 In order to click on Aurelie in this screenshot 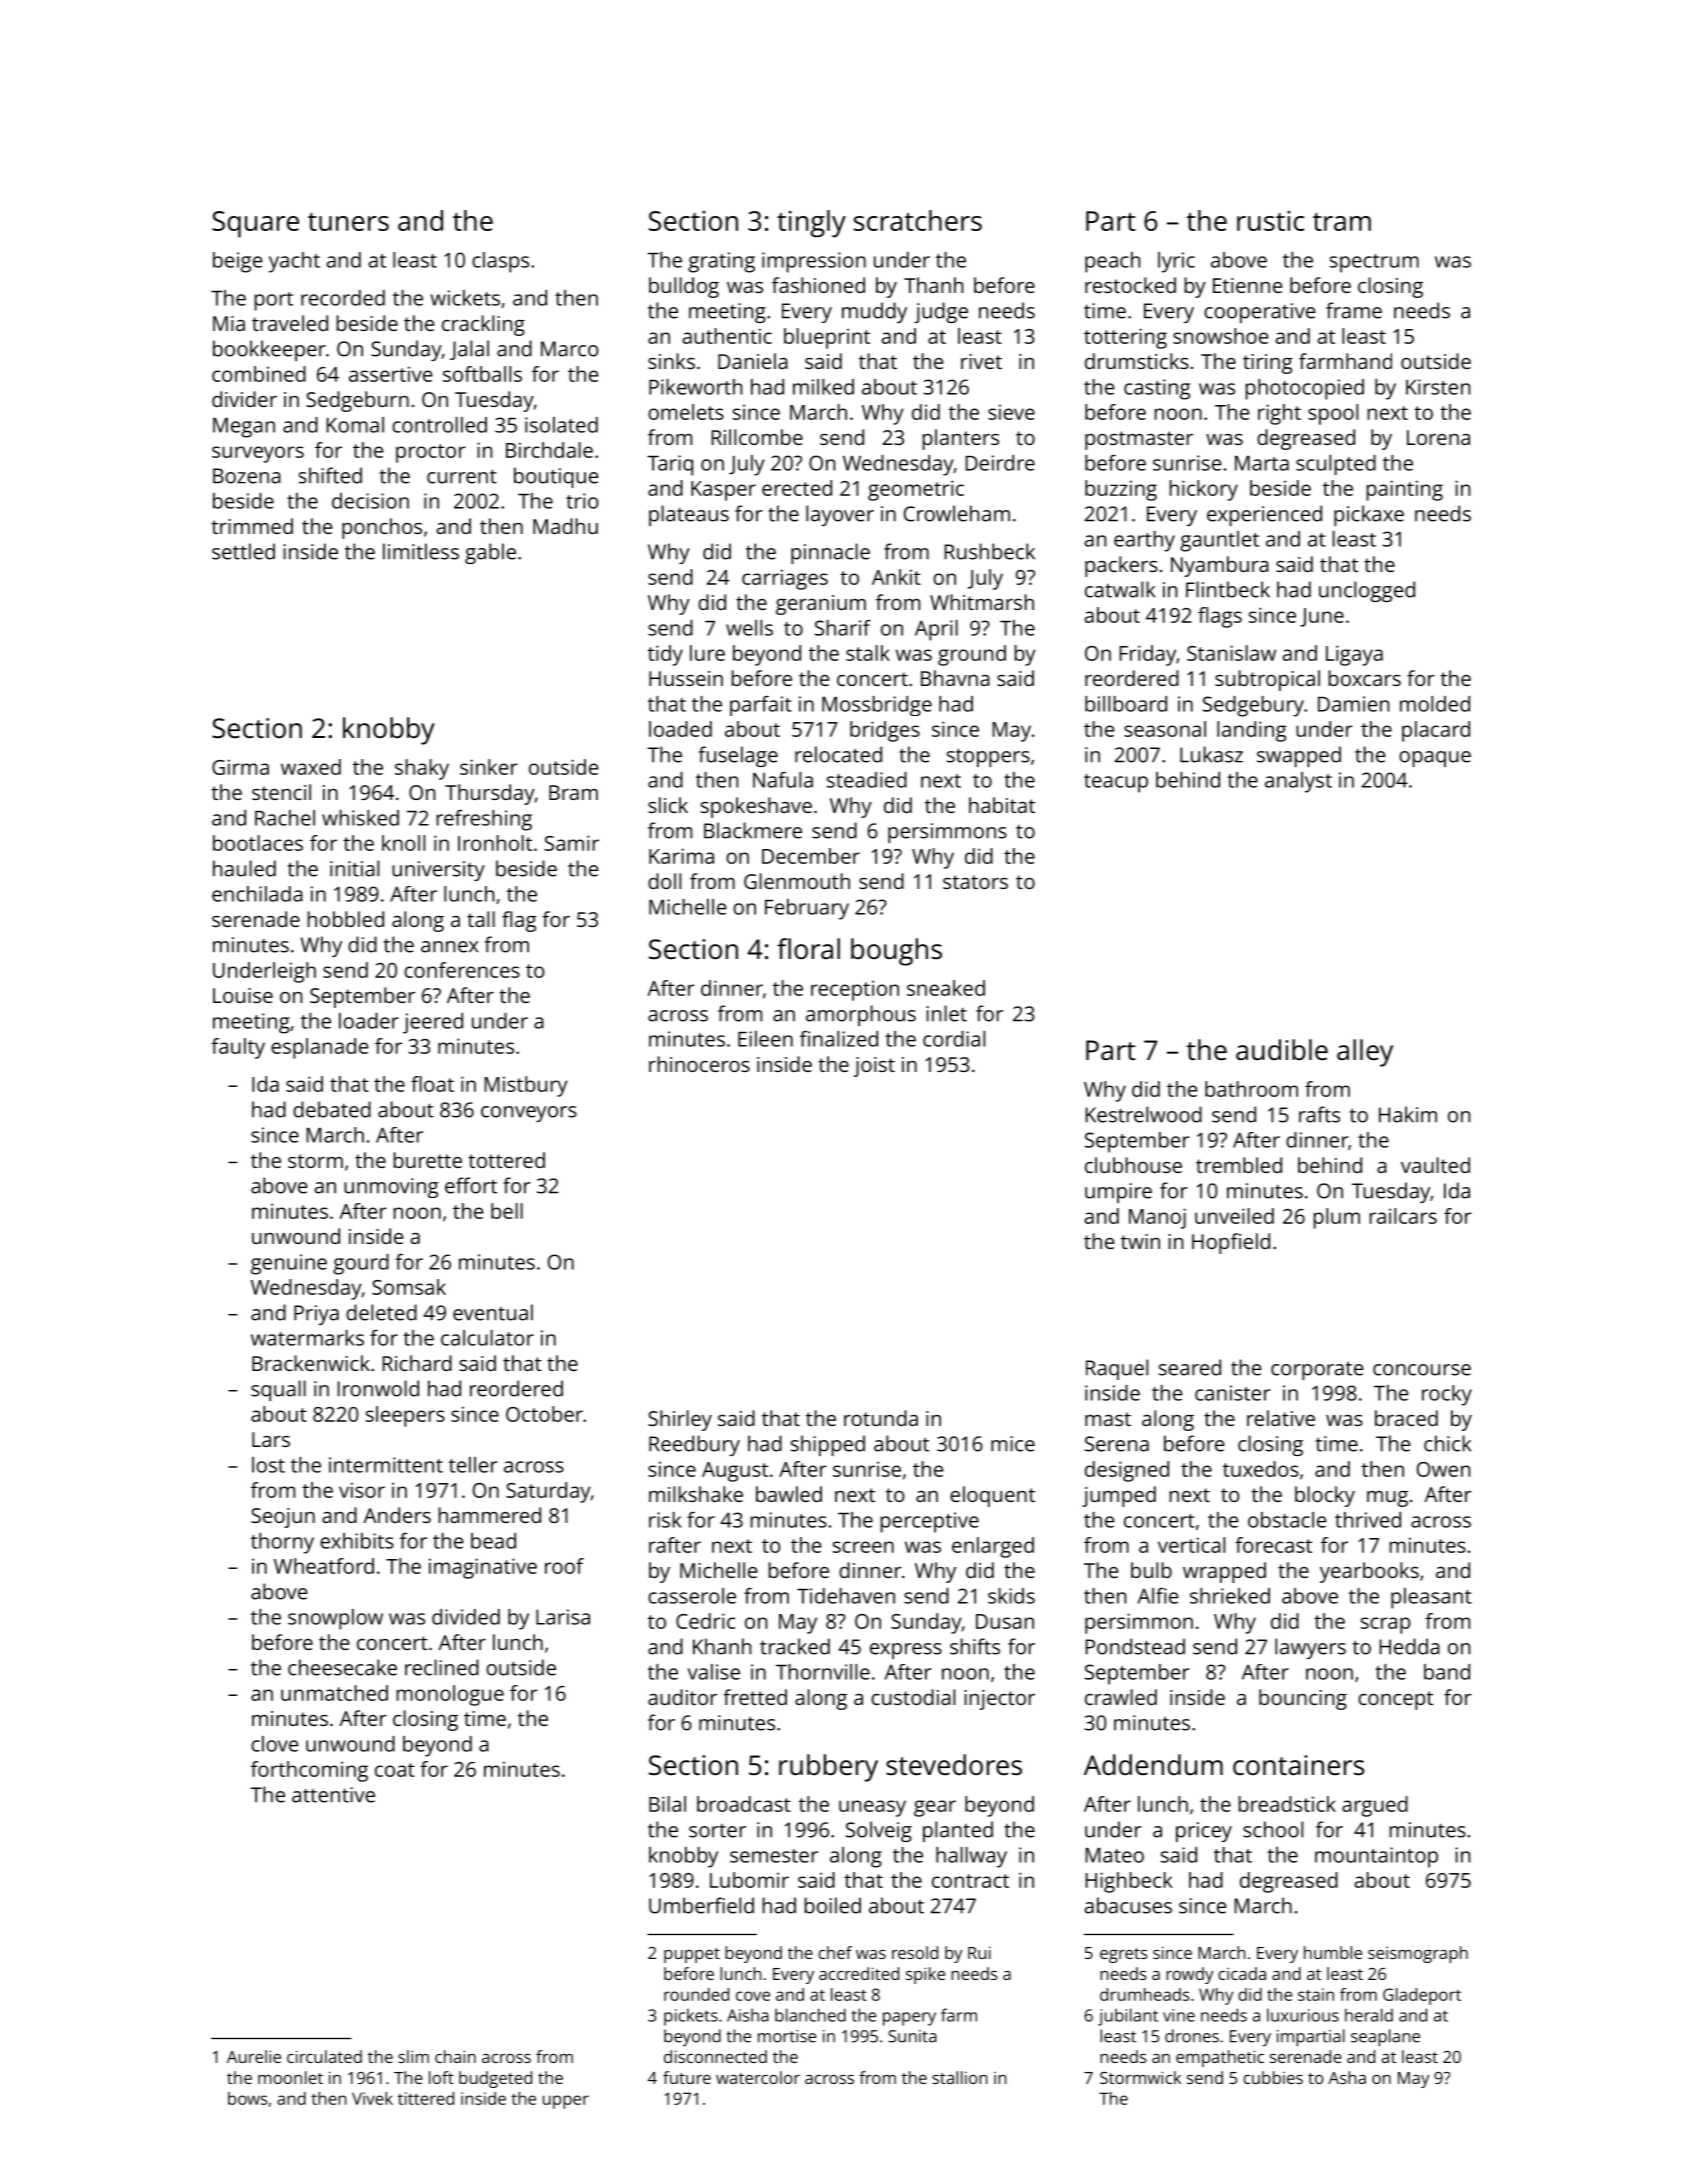, I will do `click(254, 2056)`.
